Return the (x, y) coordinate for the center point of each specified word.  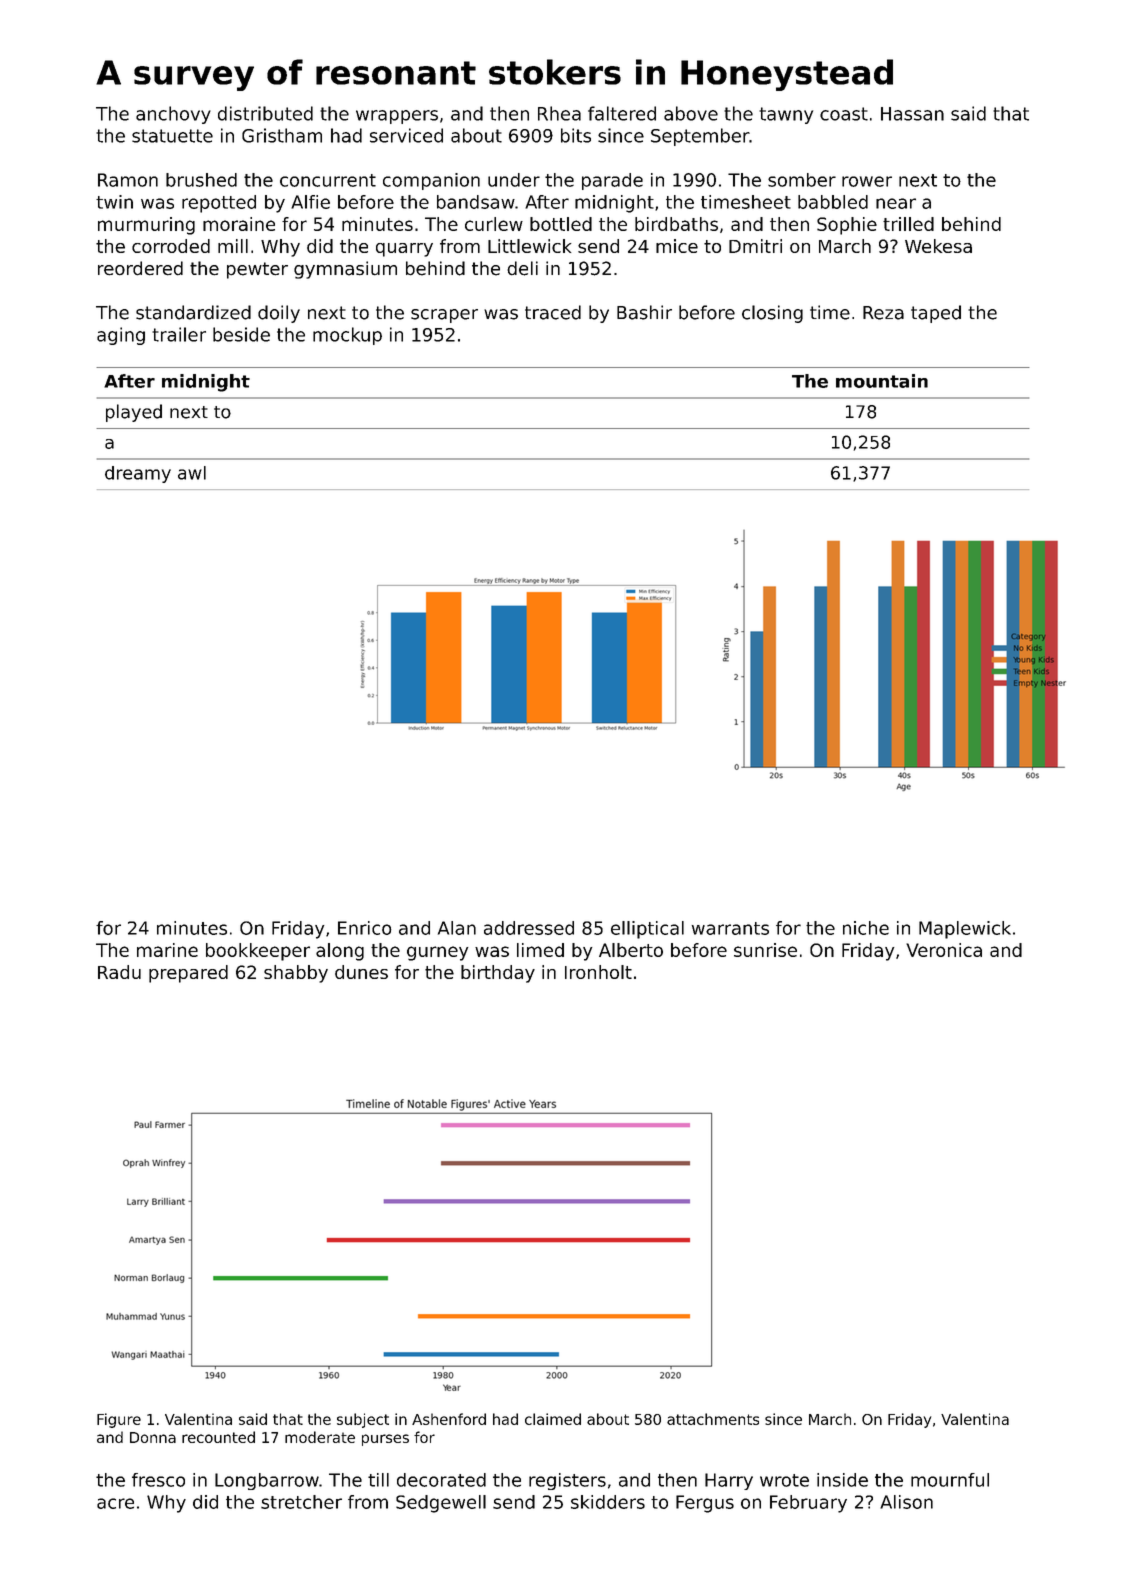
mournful (950, 1480)
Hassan (912, 114)
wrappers (397, 117)
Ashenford (449, 1419)
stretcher (301, 1502)
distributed (265, 113)
